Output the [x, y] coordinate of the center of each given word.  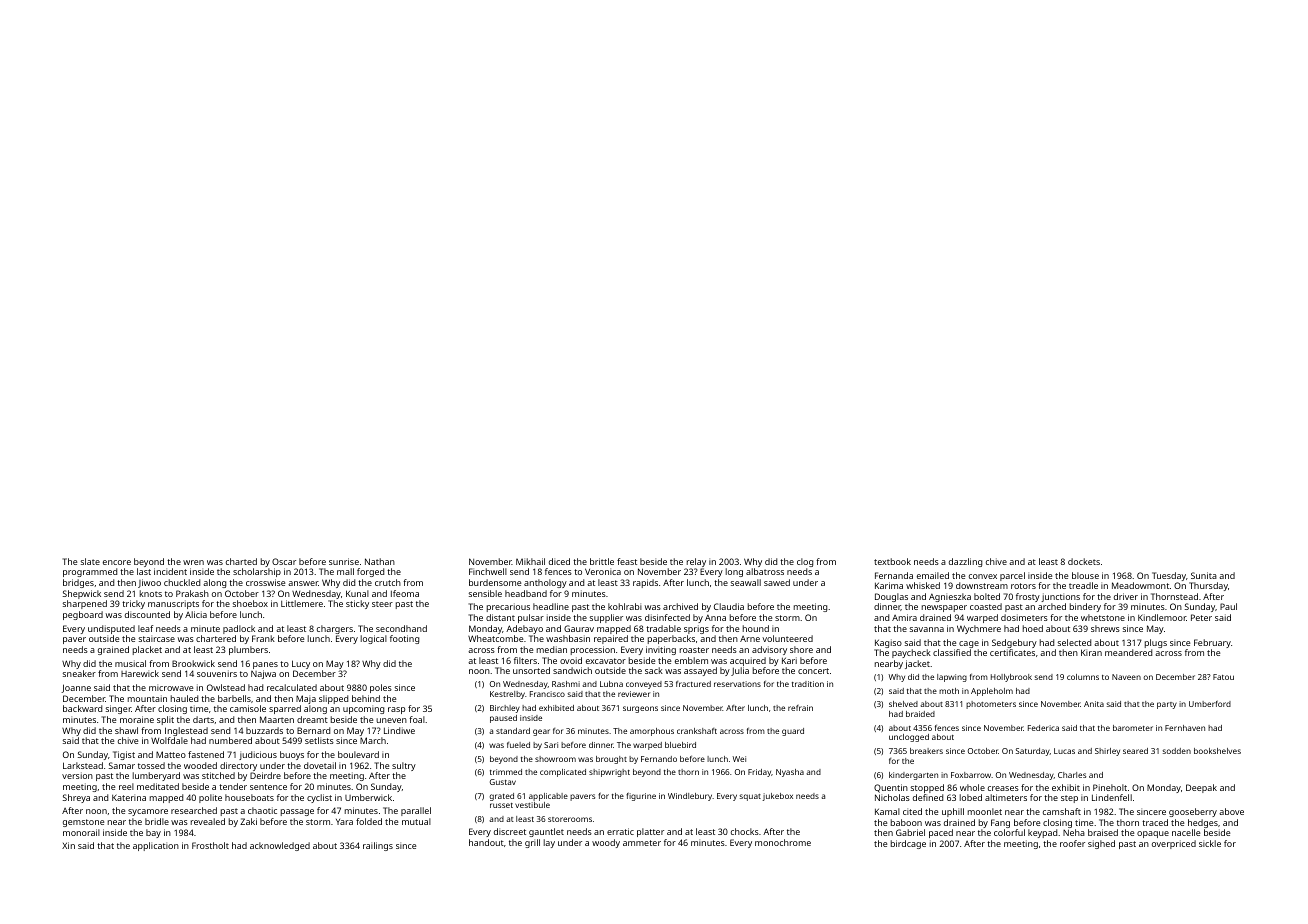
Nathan [380, 561]
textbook [892, 561]
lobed [971, 797]
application [156, 846]
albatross [765, 571]
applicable [548, 797]
